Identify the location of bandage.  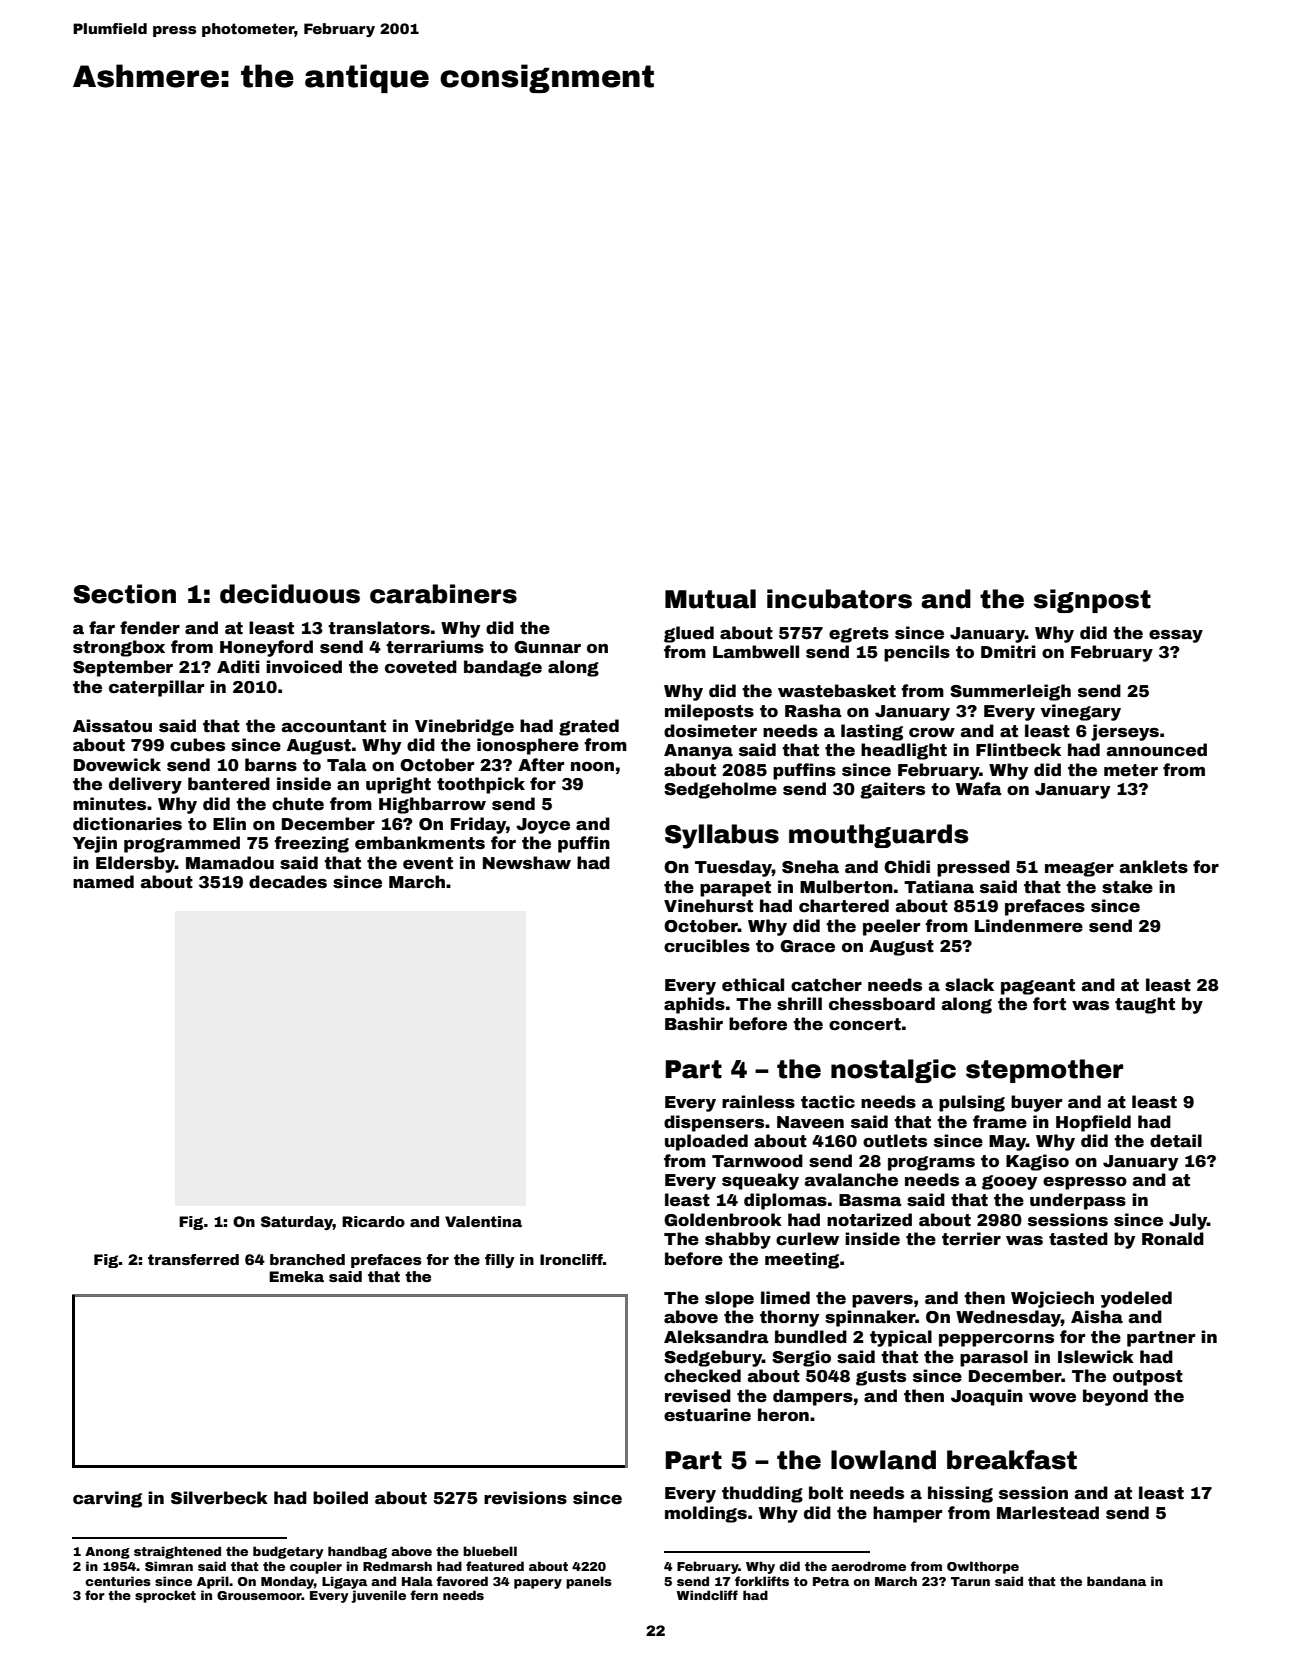
(503, 668).
